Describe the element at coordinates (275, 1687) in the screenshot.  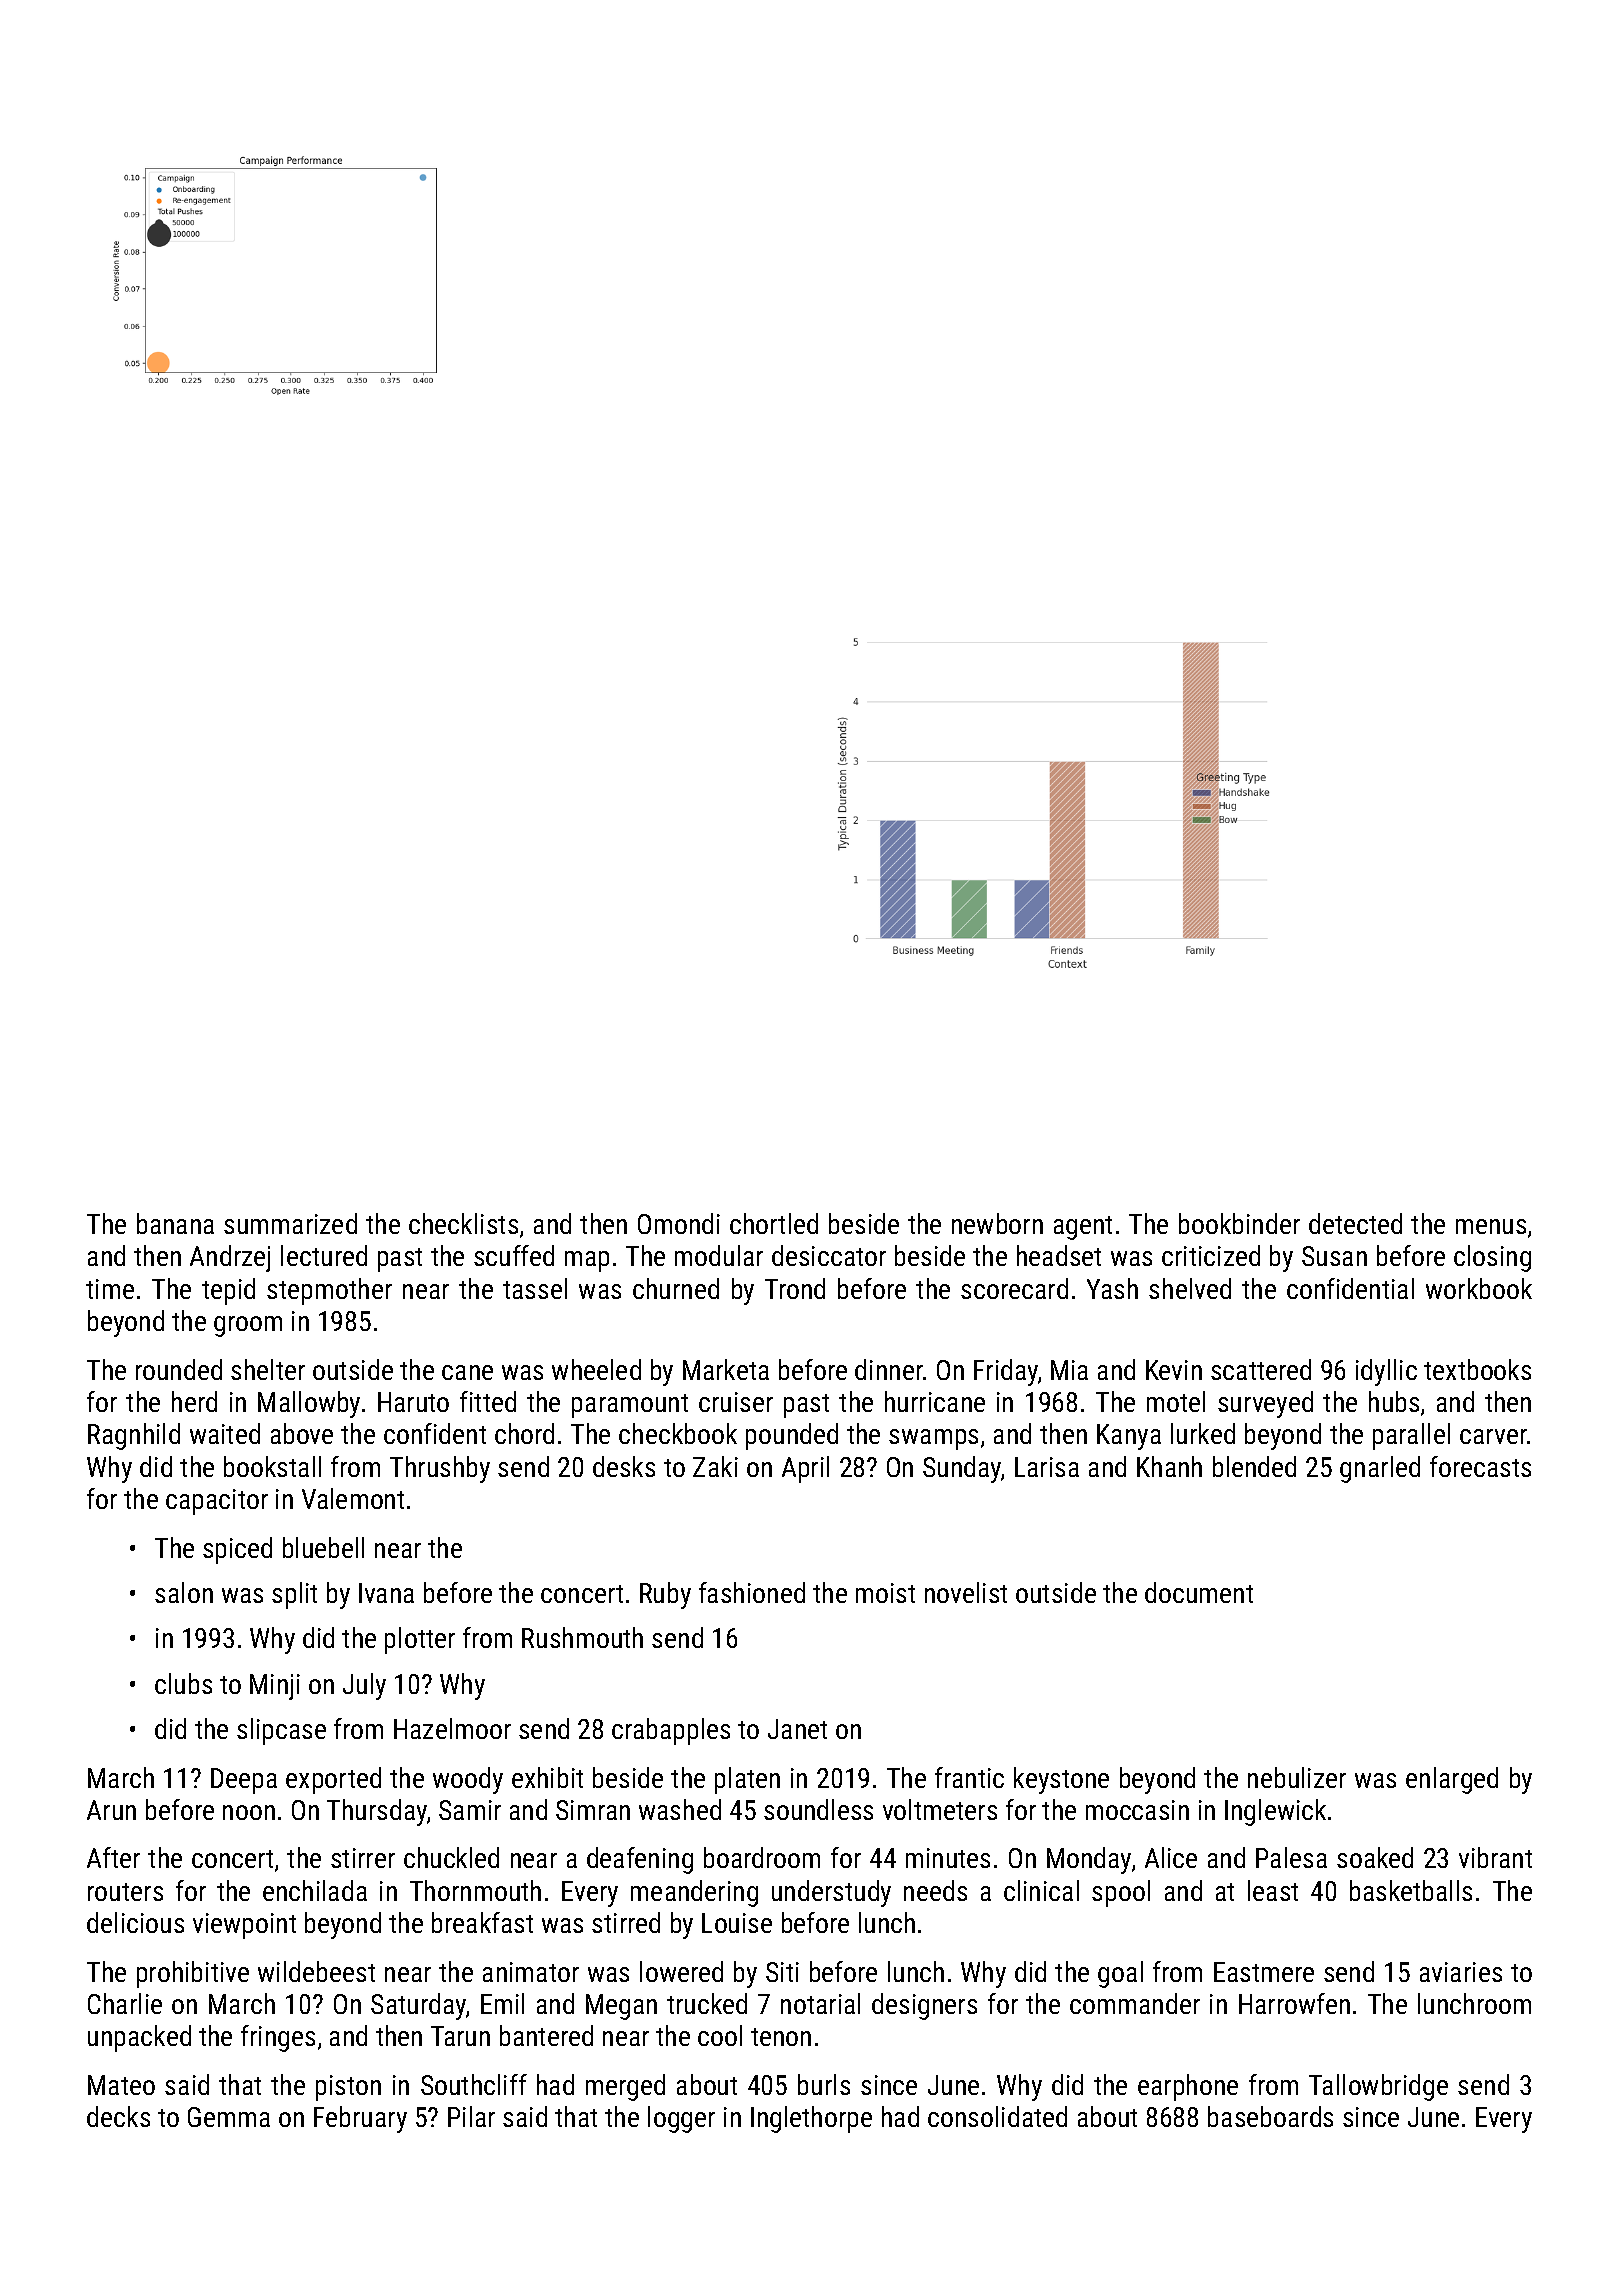
I see `Minji` at that location.
